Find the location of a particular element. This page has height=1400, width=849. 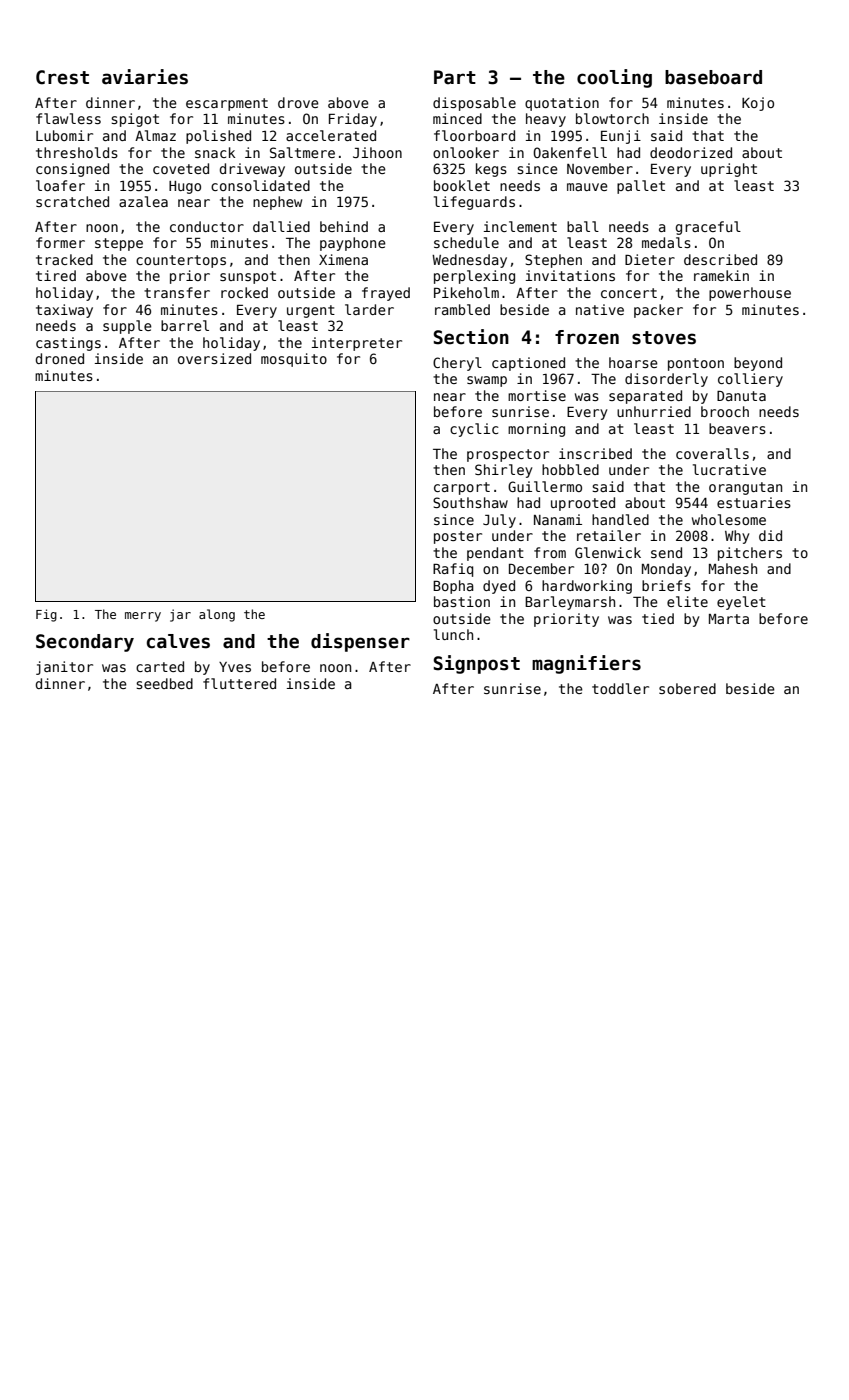

merry is located at coordinates (143, 617).
